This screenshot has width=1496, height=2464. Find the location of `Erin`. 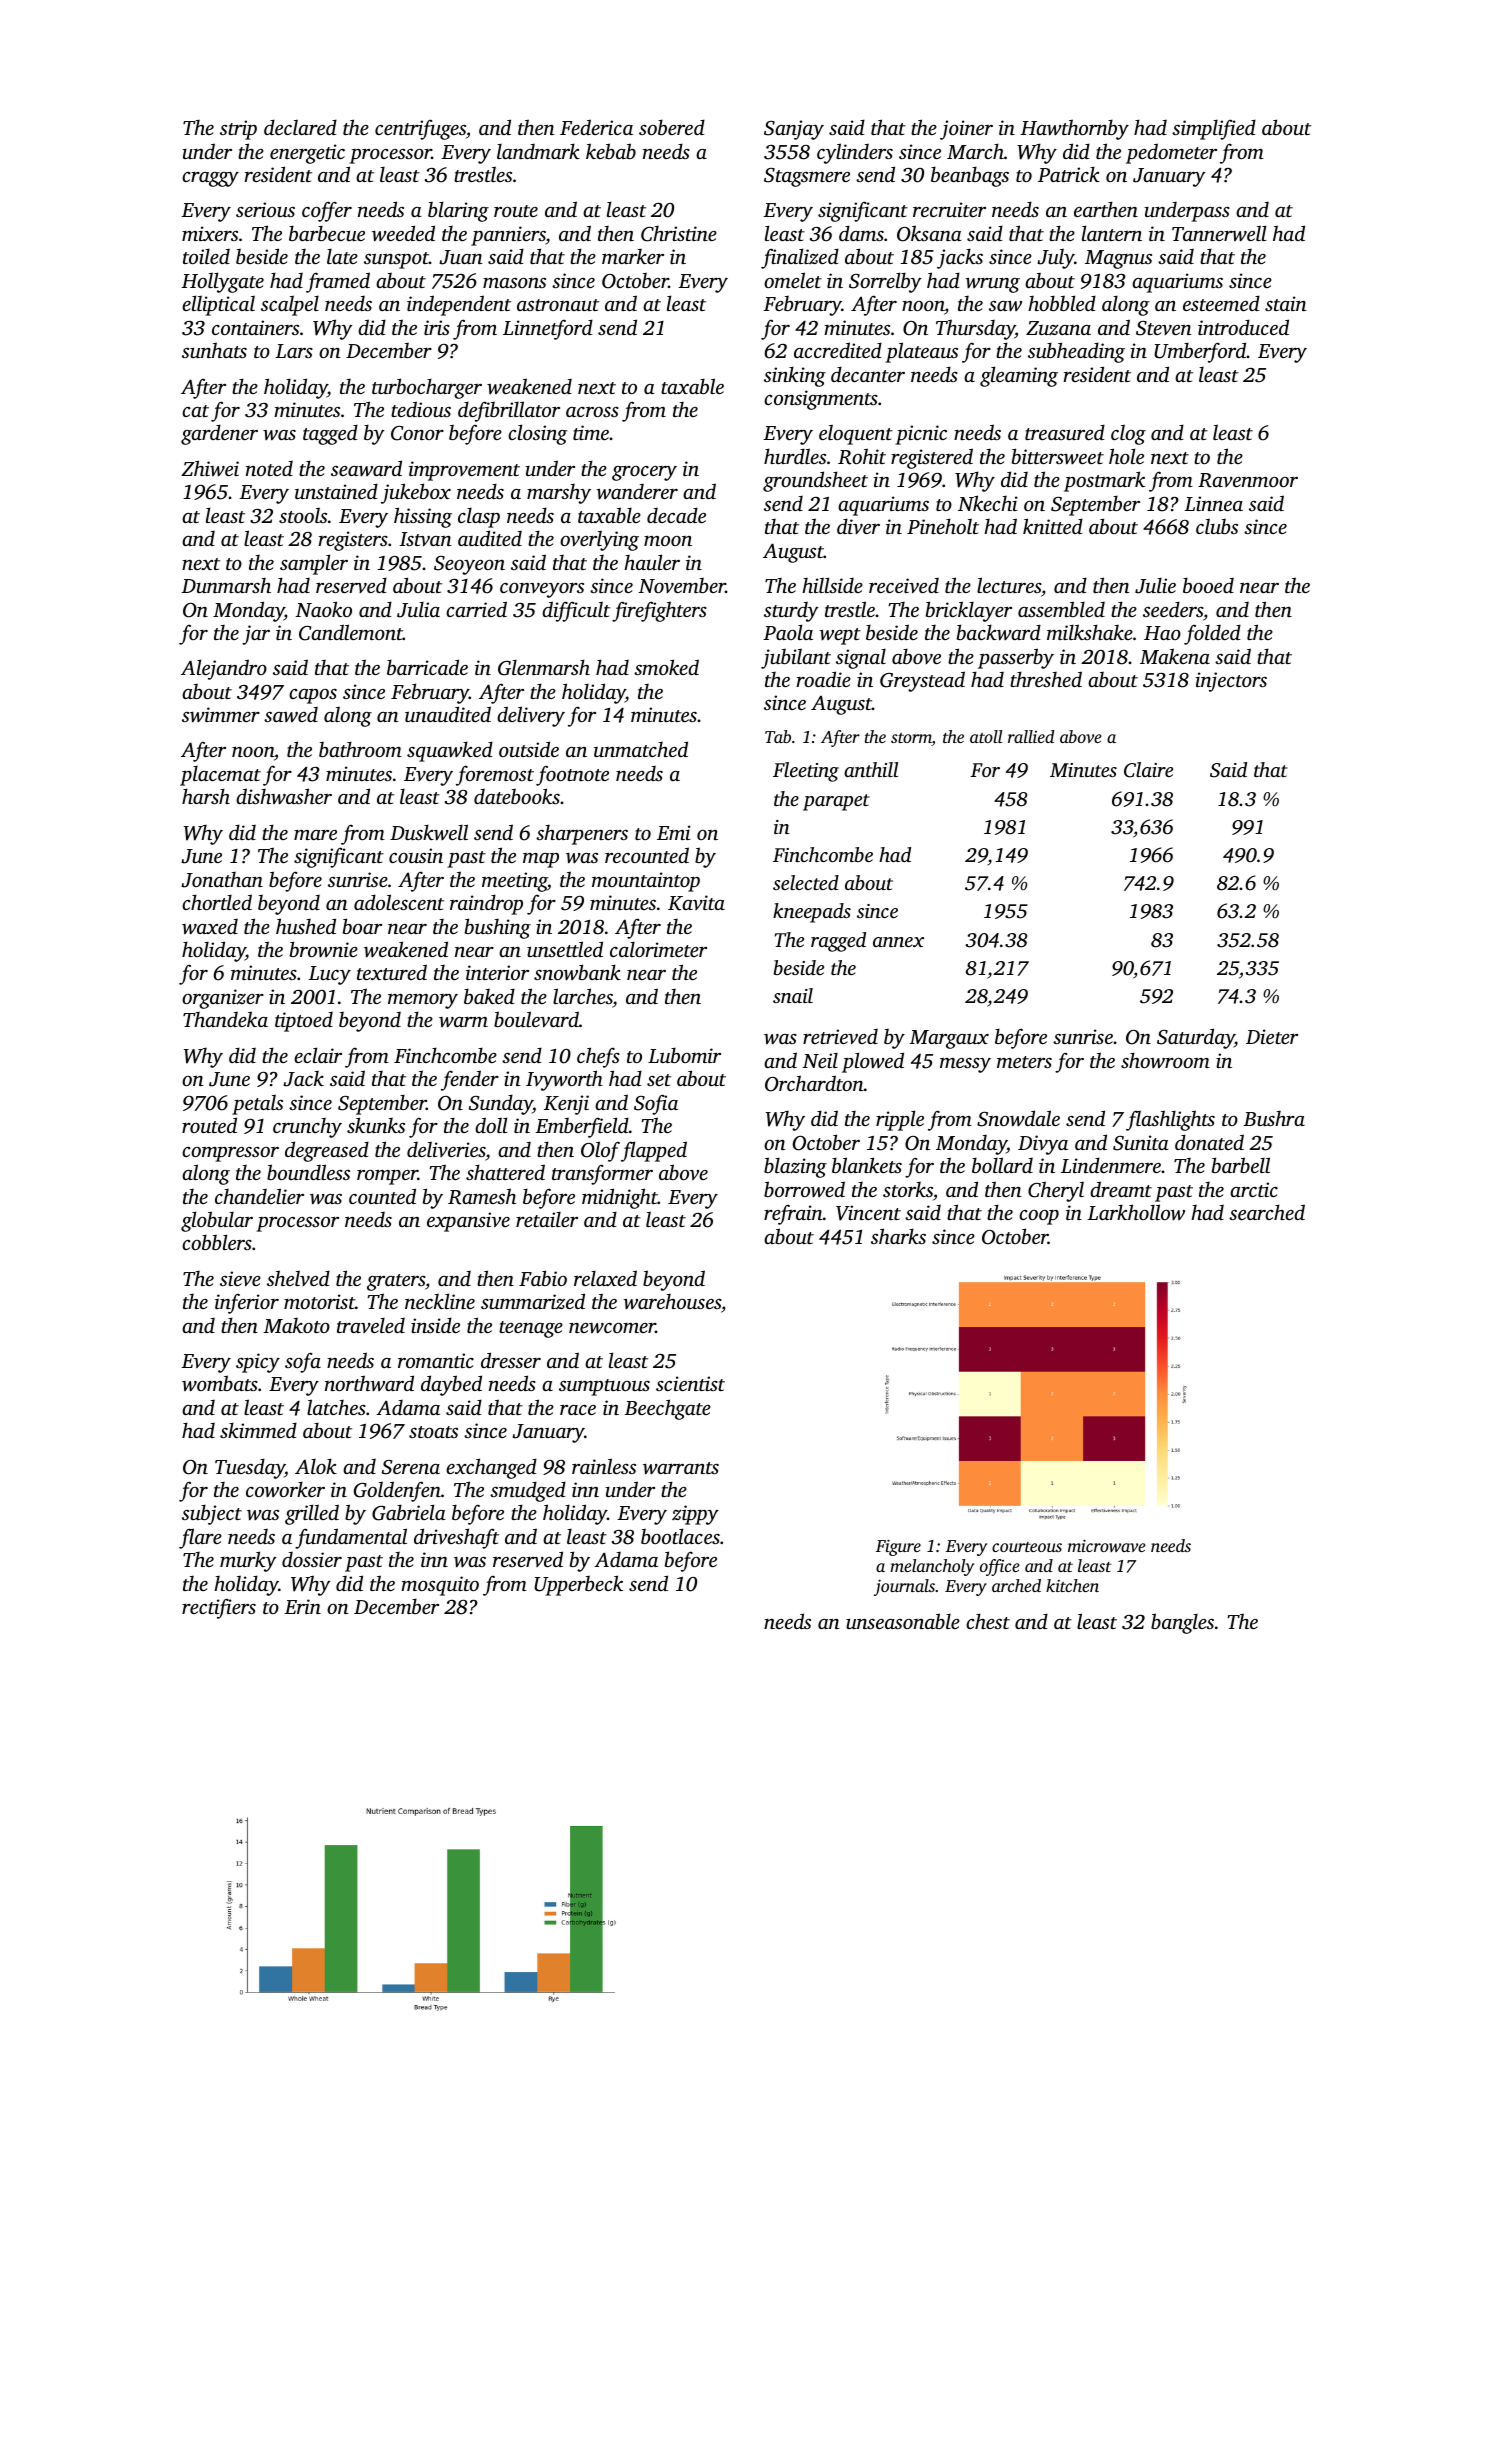

Erin is located at coordinates (302, 1606).
